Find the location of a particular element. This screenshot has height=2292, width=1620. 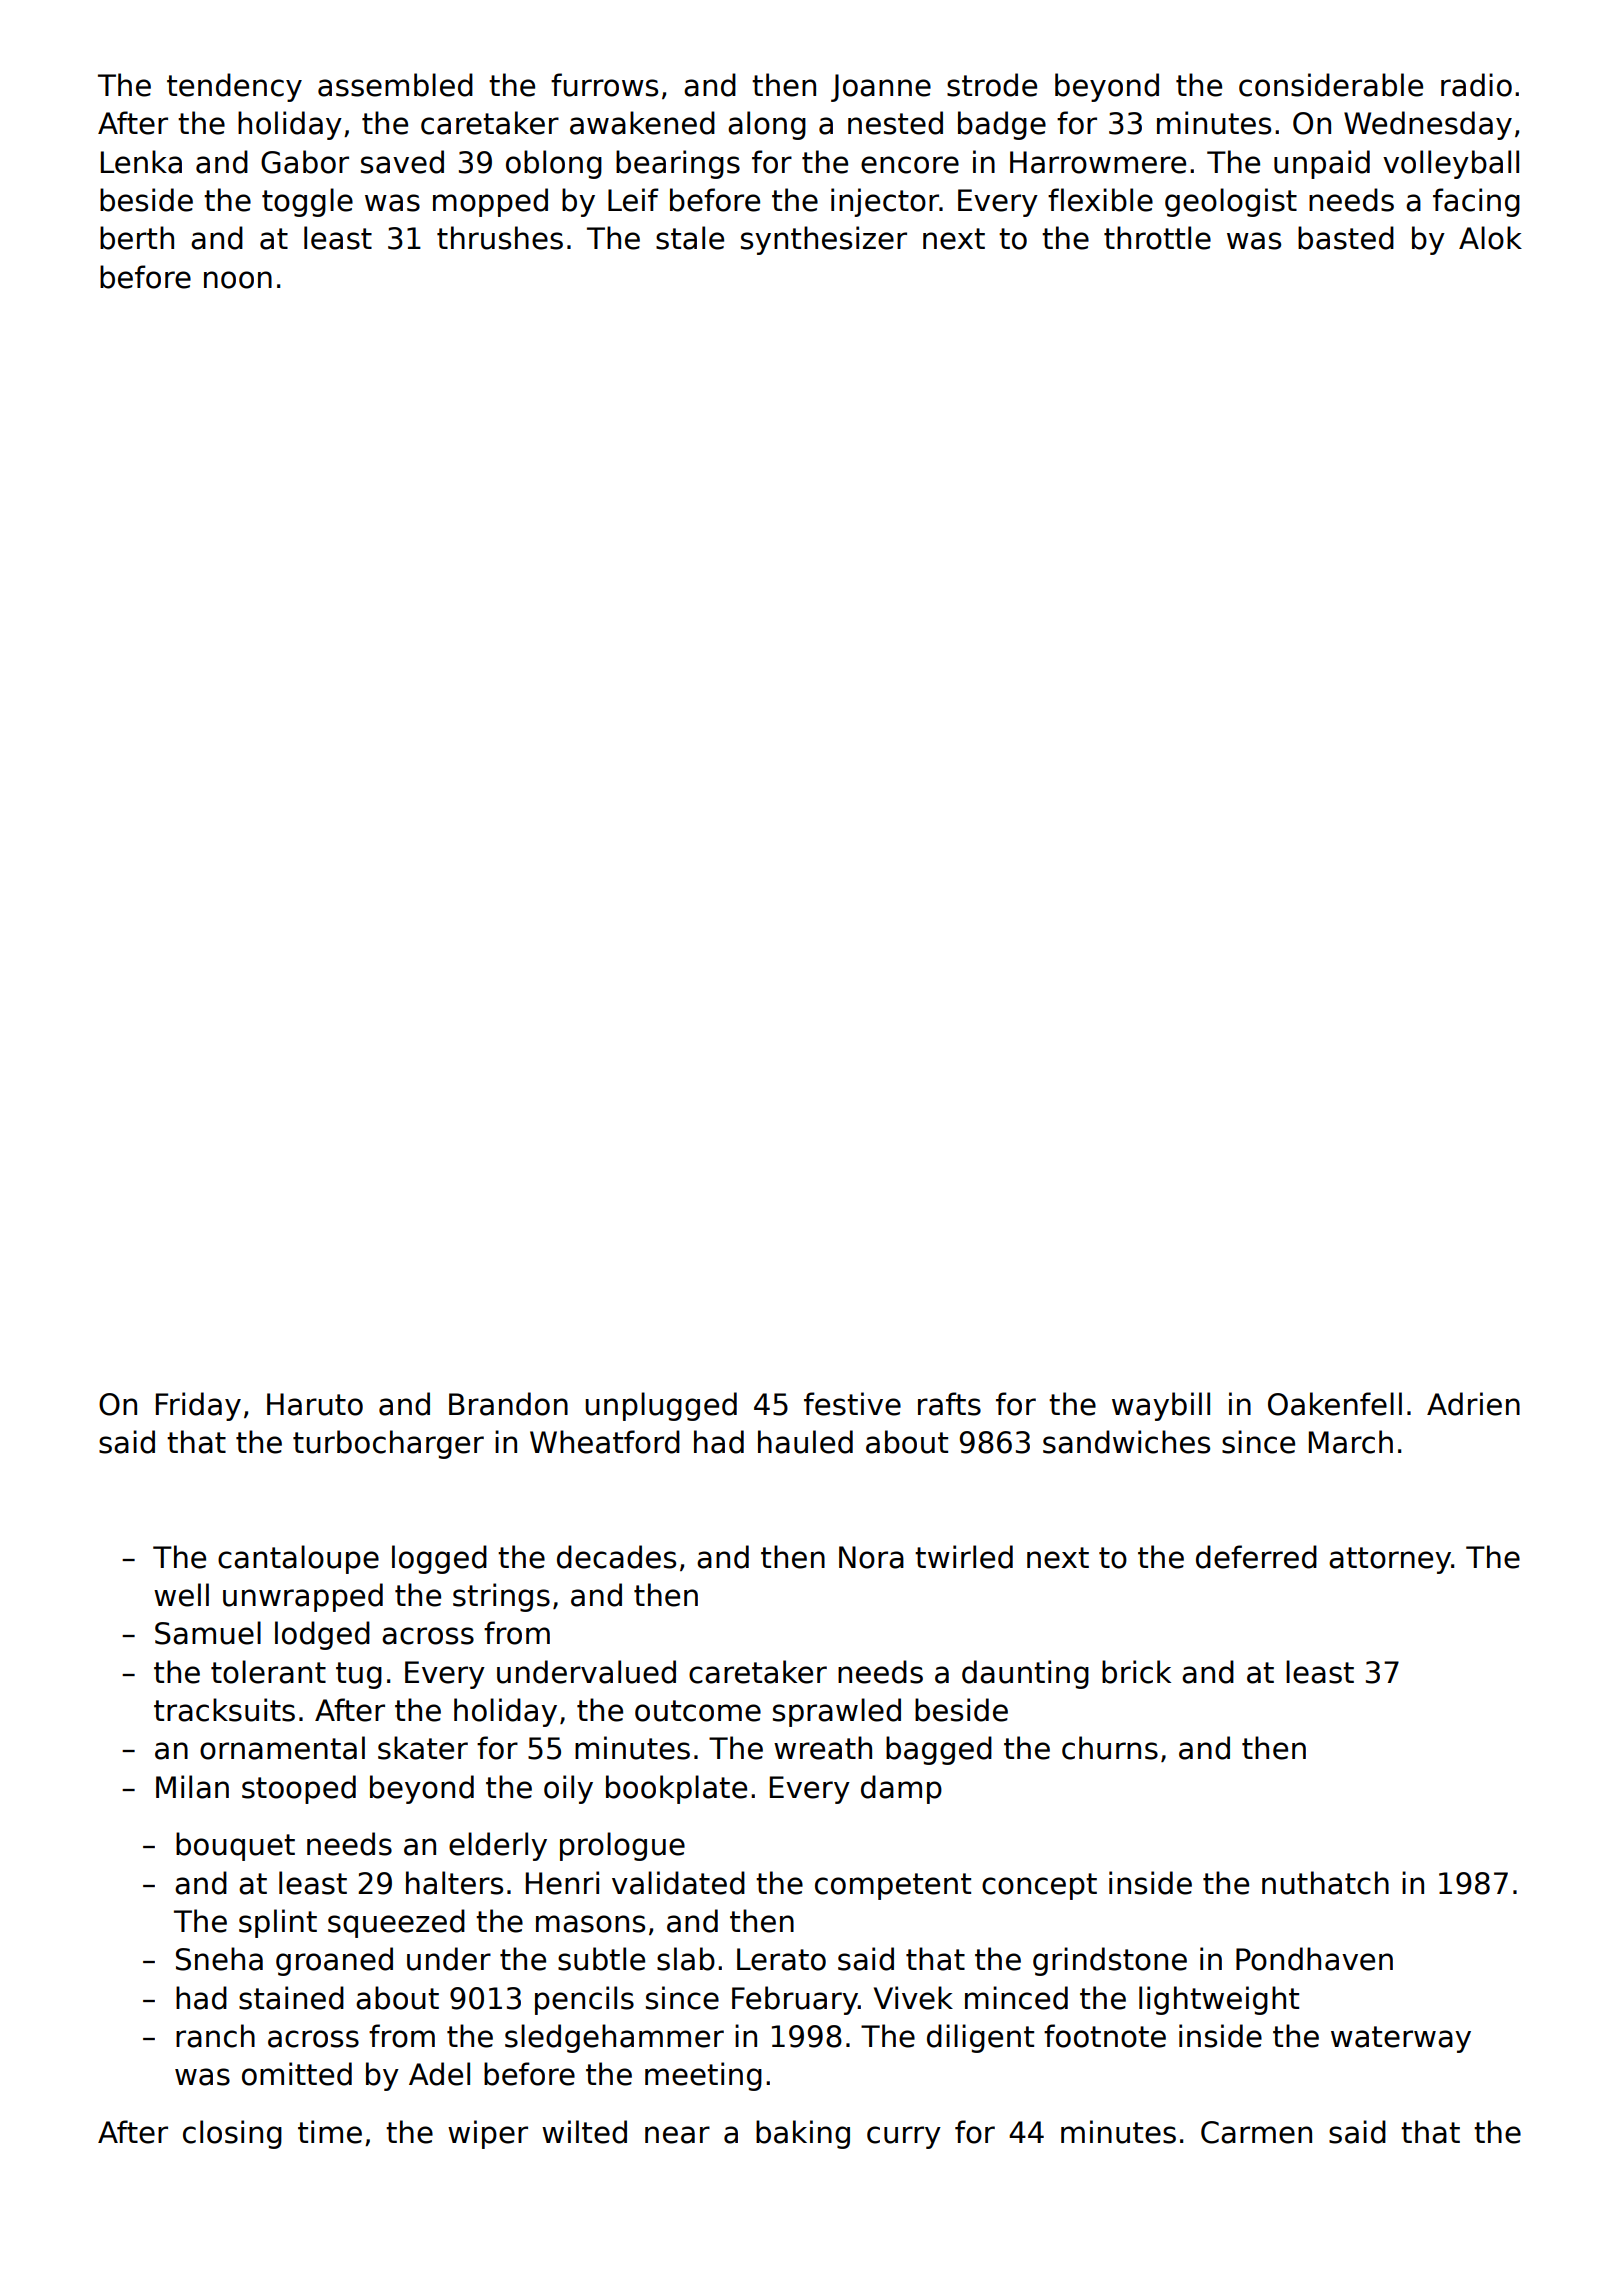

considerable is located at coordinates (1331, 85).
